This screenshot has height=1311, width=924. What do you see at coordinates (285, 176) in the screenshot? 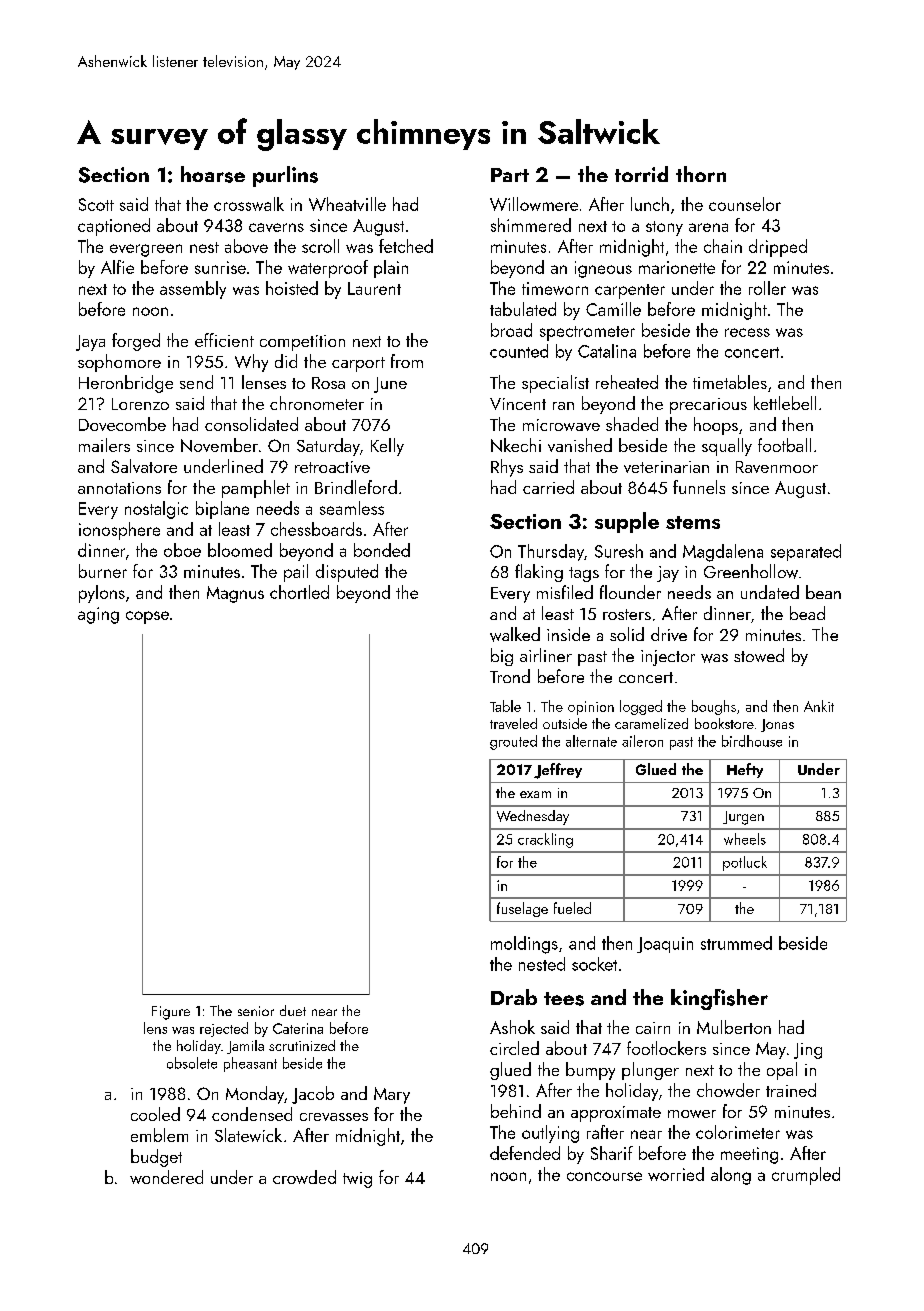
I see `purlins` at bounding box center [285, 176].
